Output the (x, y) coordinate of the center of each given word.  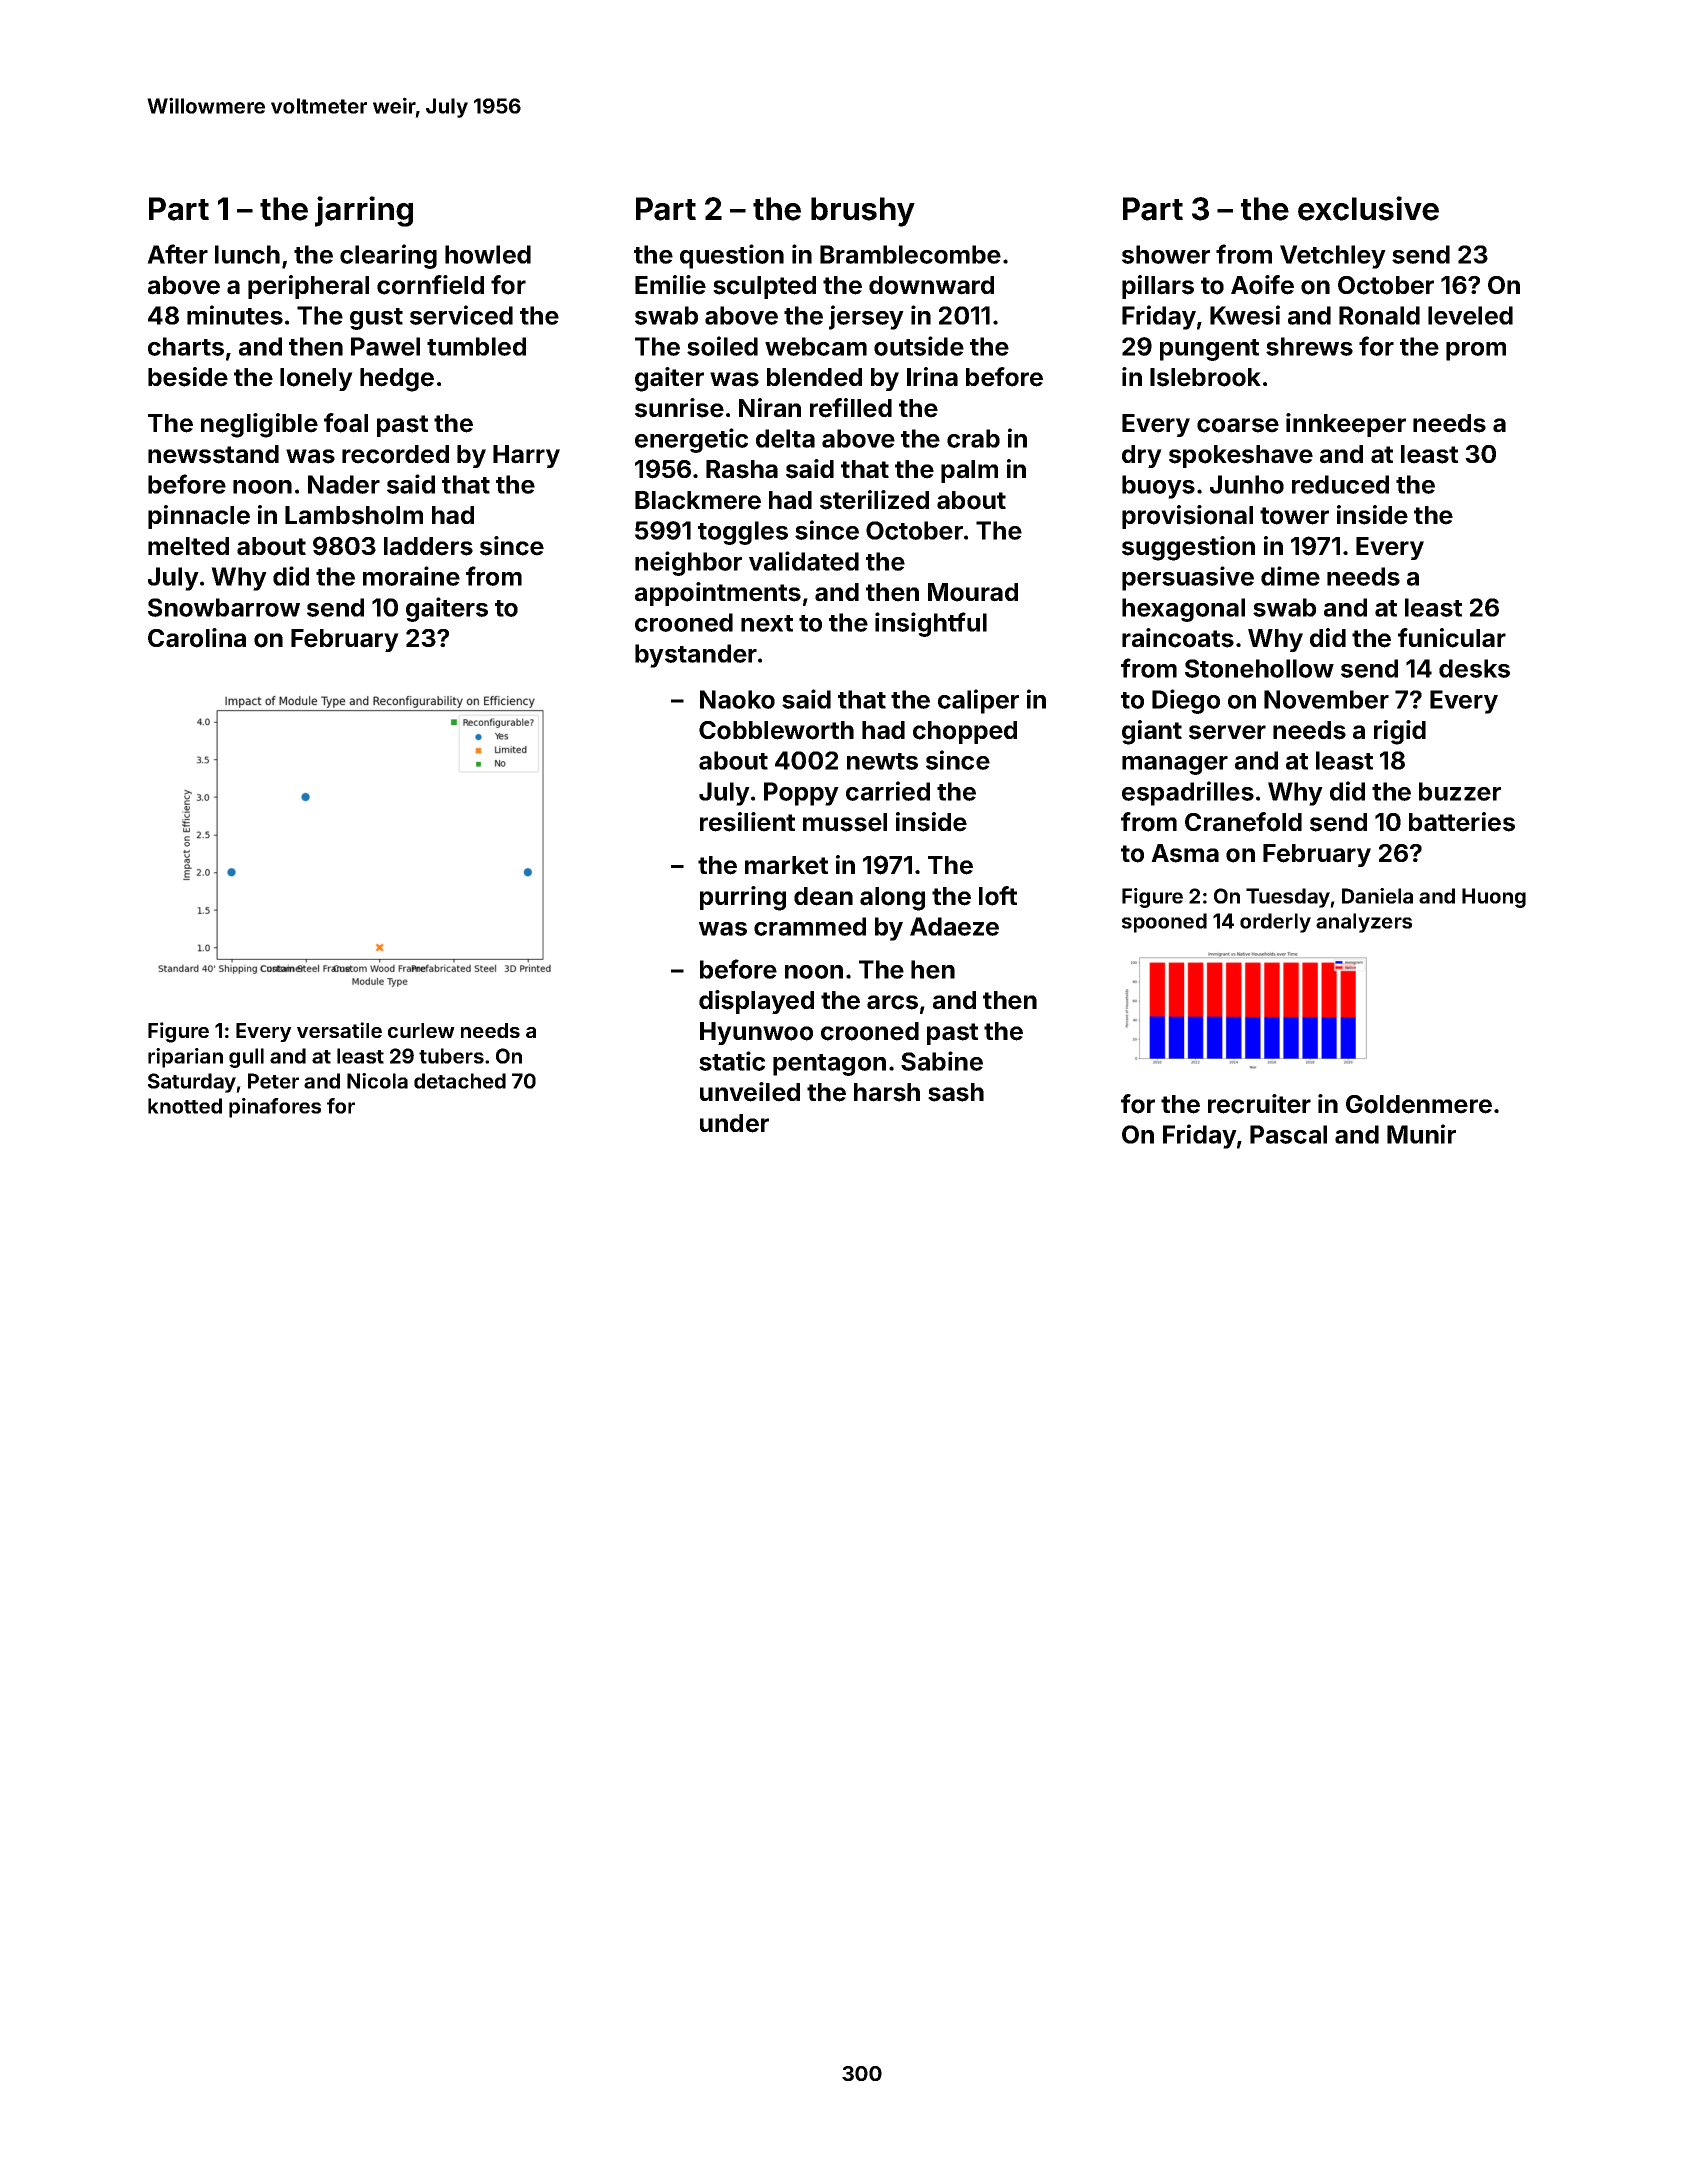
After (177, 254)
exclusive (1368, 208)
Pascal (1288, 1134)
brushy (863, 212)
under (734, 1123)
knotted (185, 1106)
